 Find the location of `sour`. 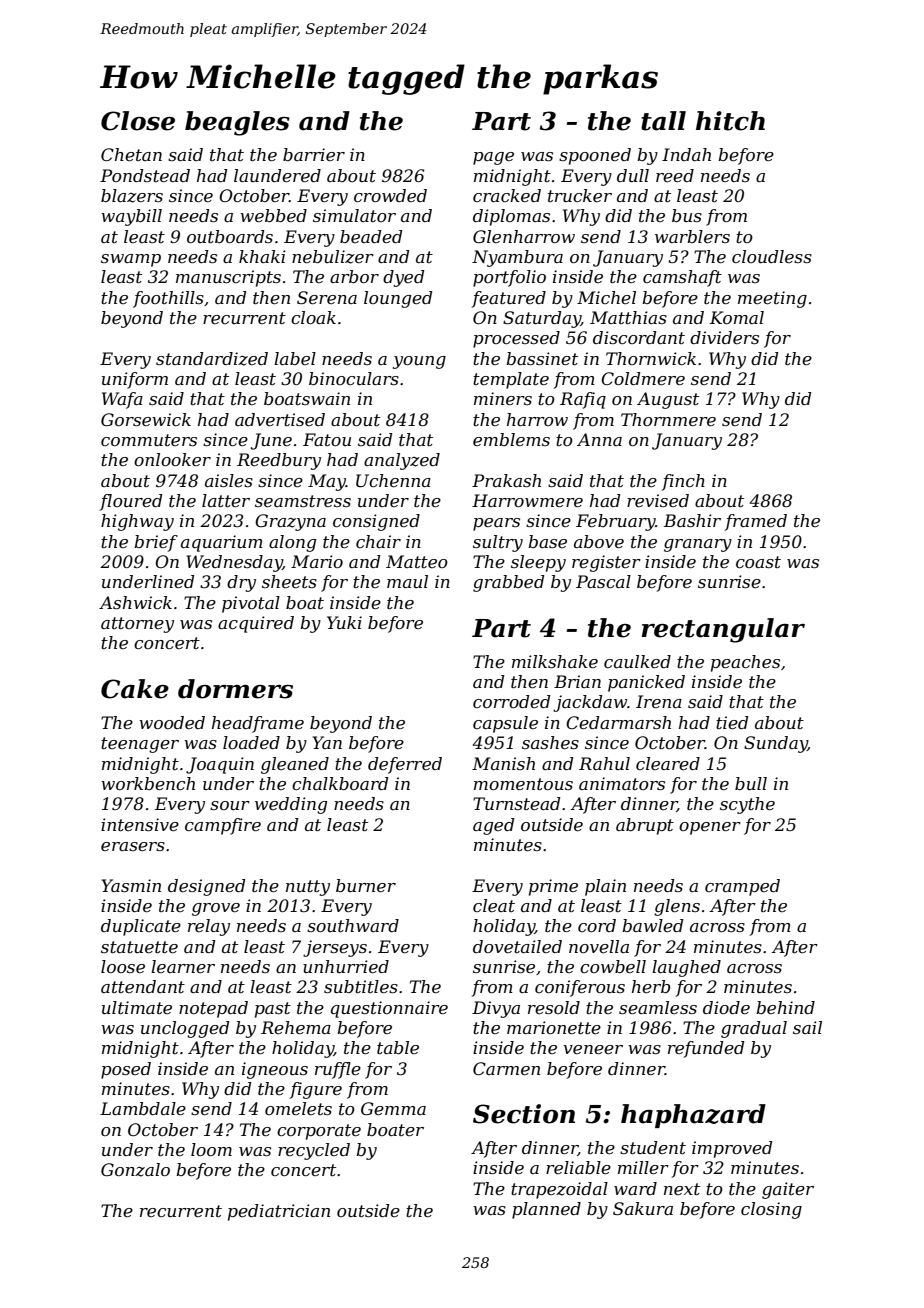

sour is located at coordinates (230, 805).
